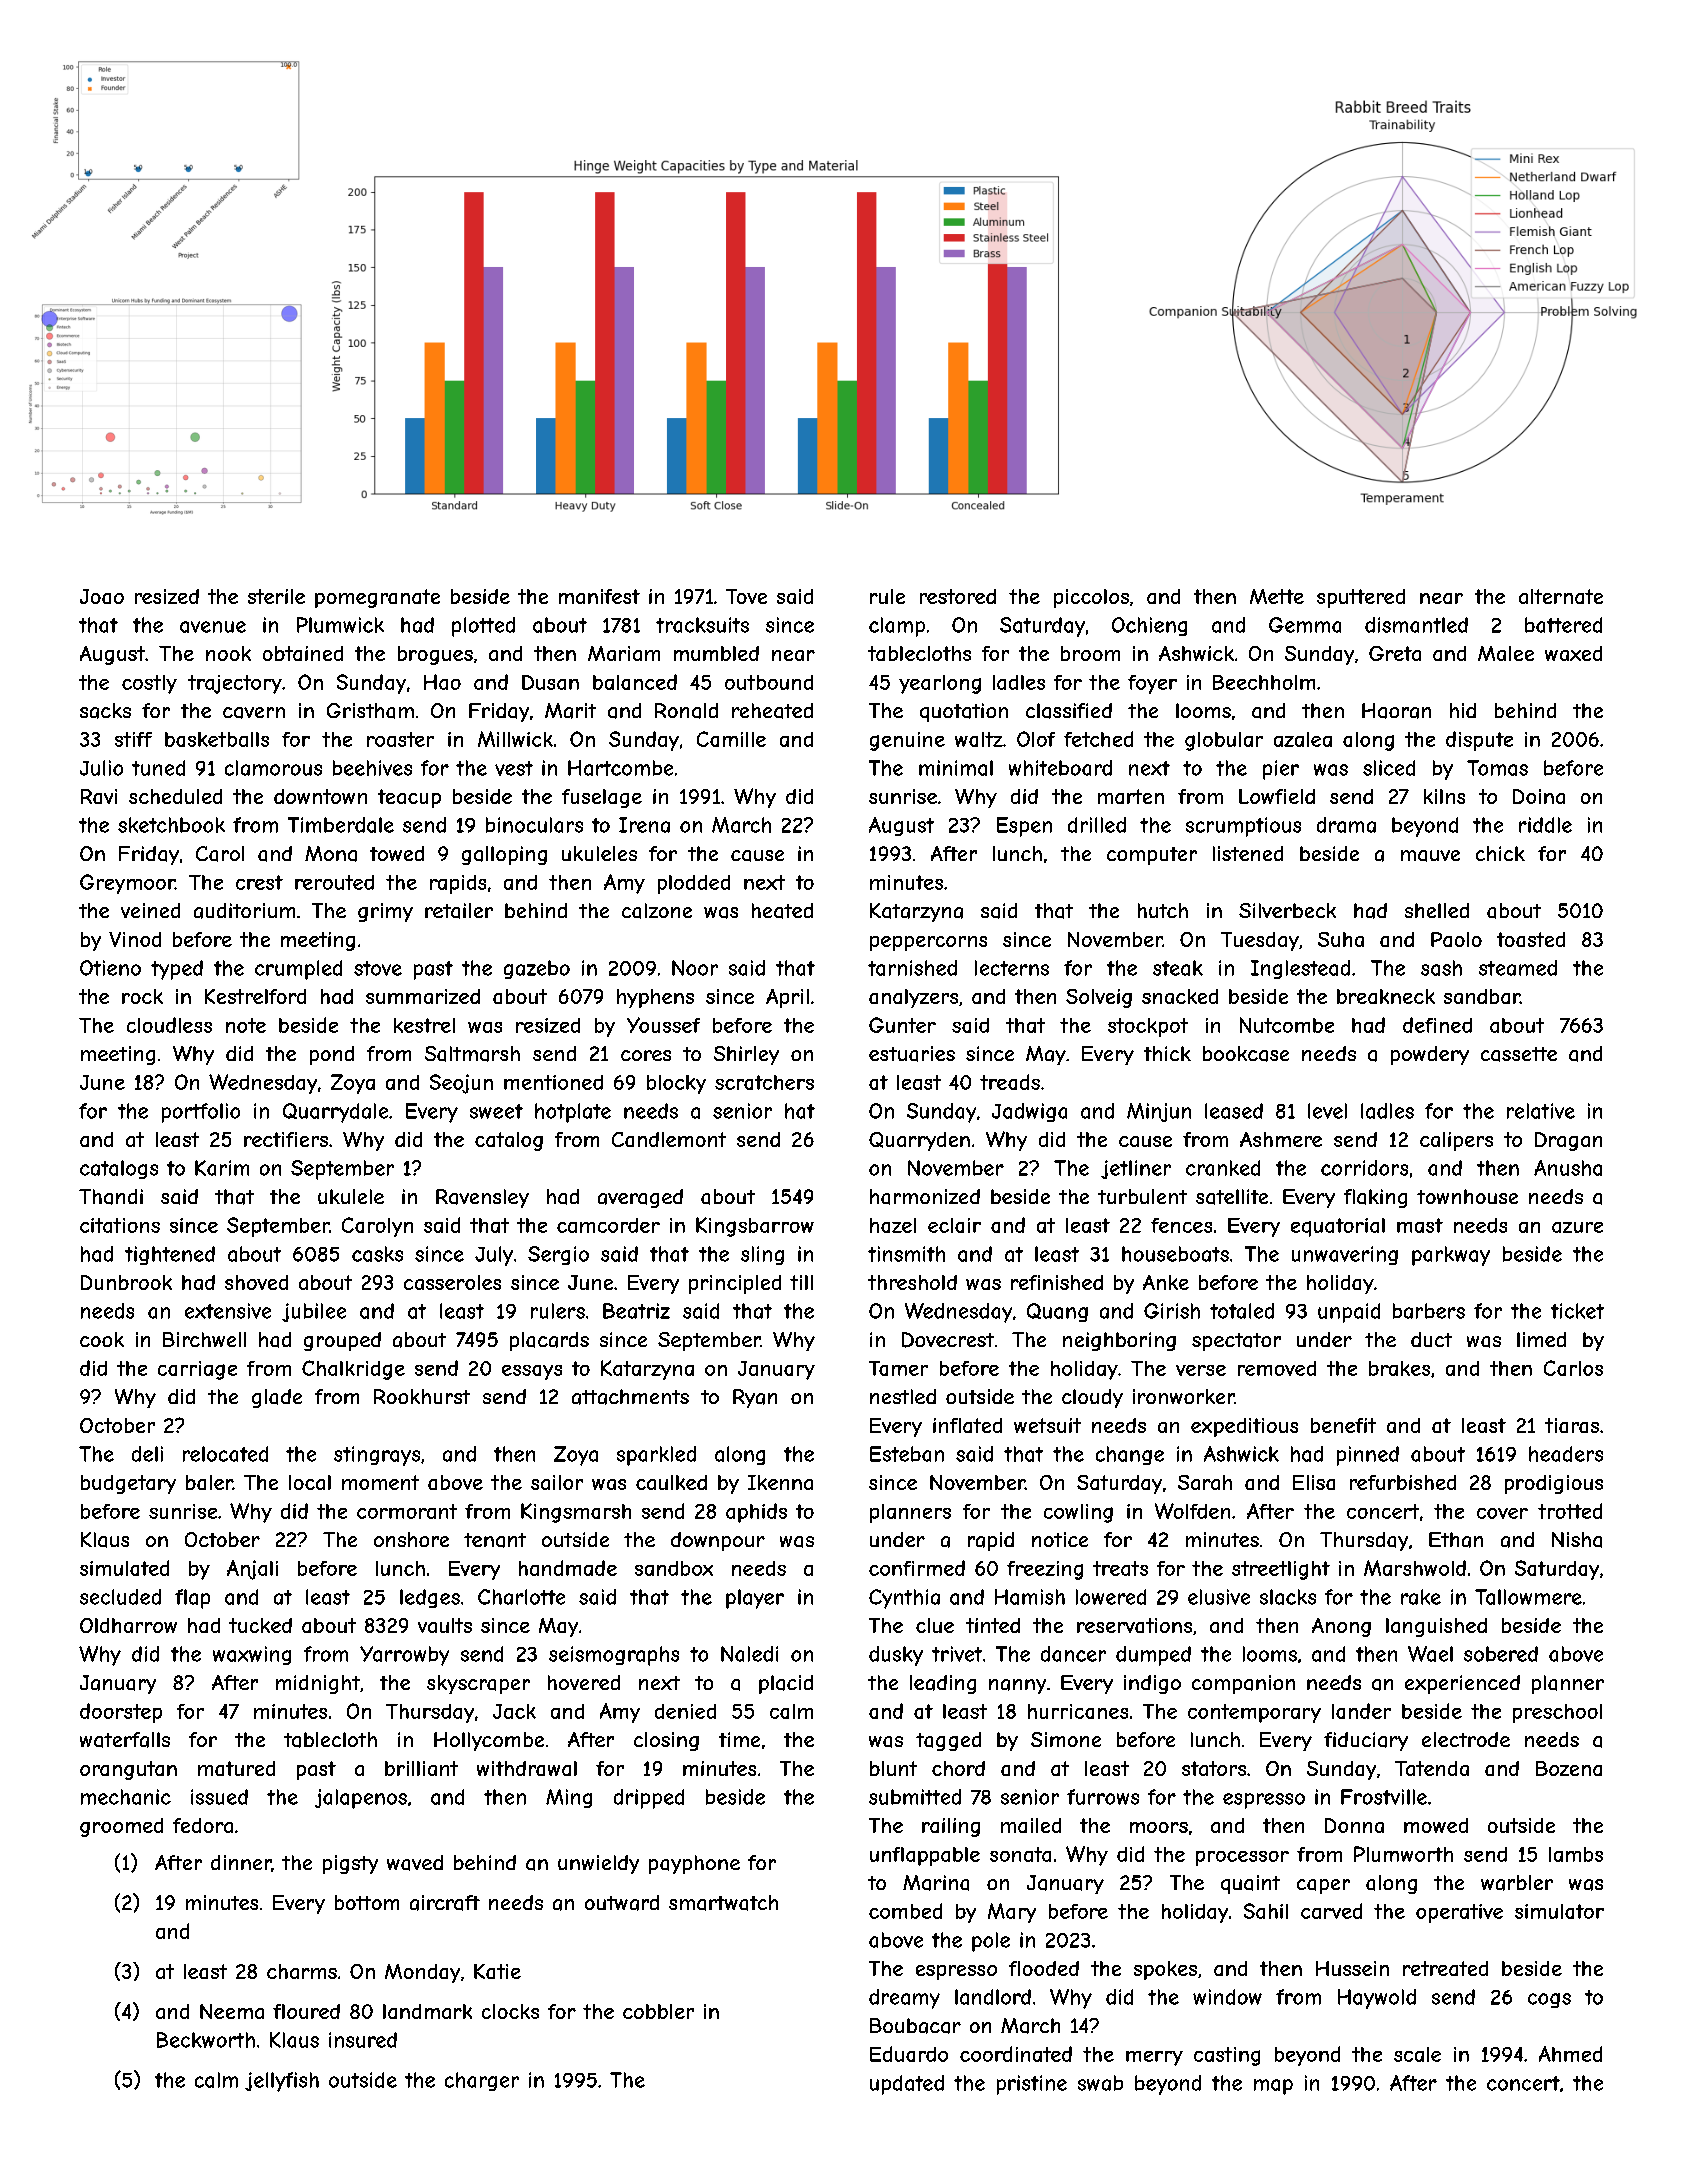 This document has height=2178, width=1683. What do you see at coordinates (377, 598) in the document?
I see `pomegranate` at bounding box center [377, 598].
